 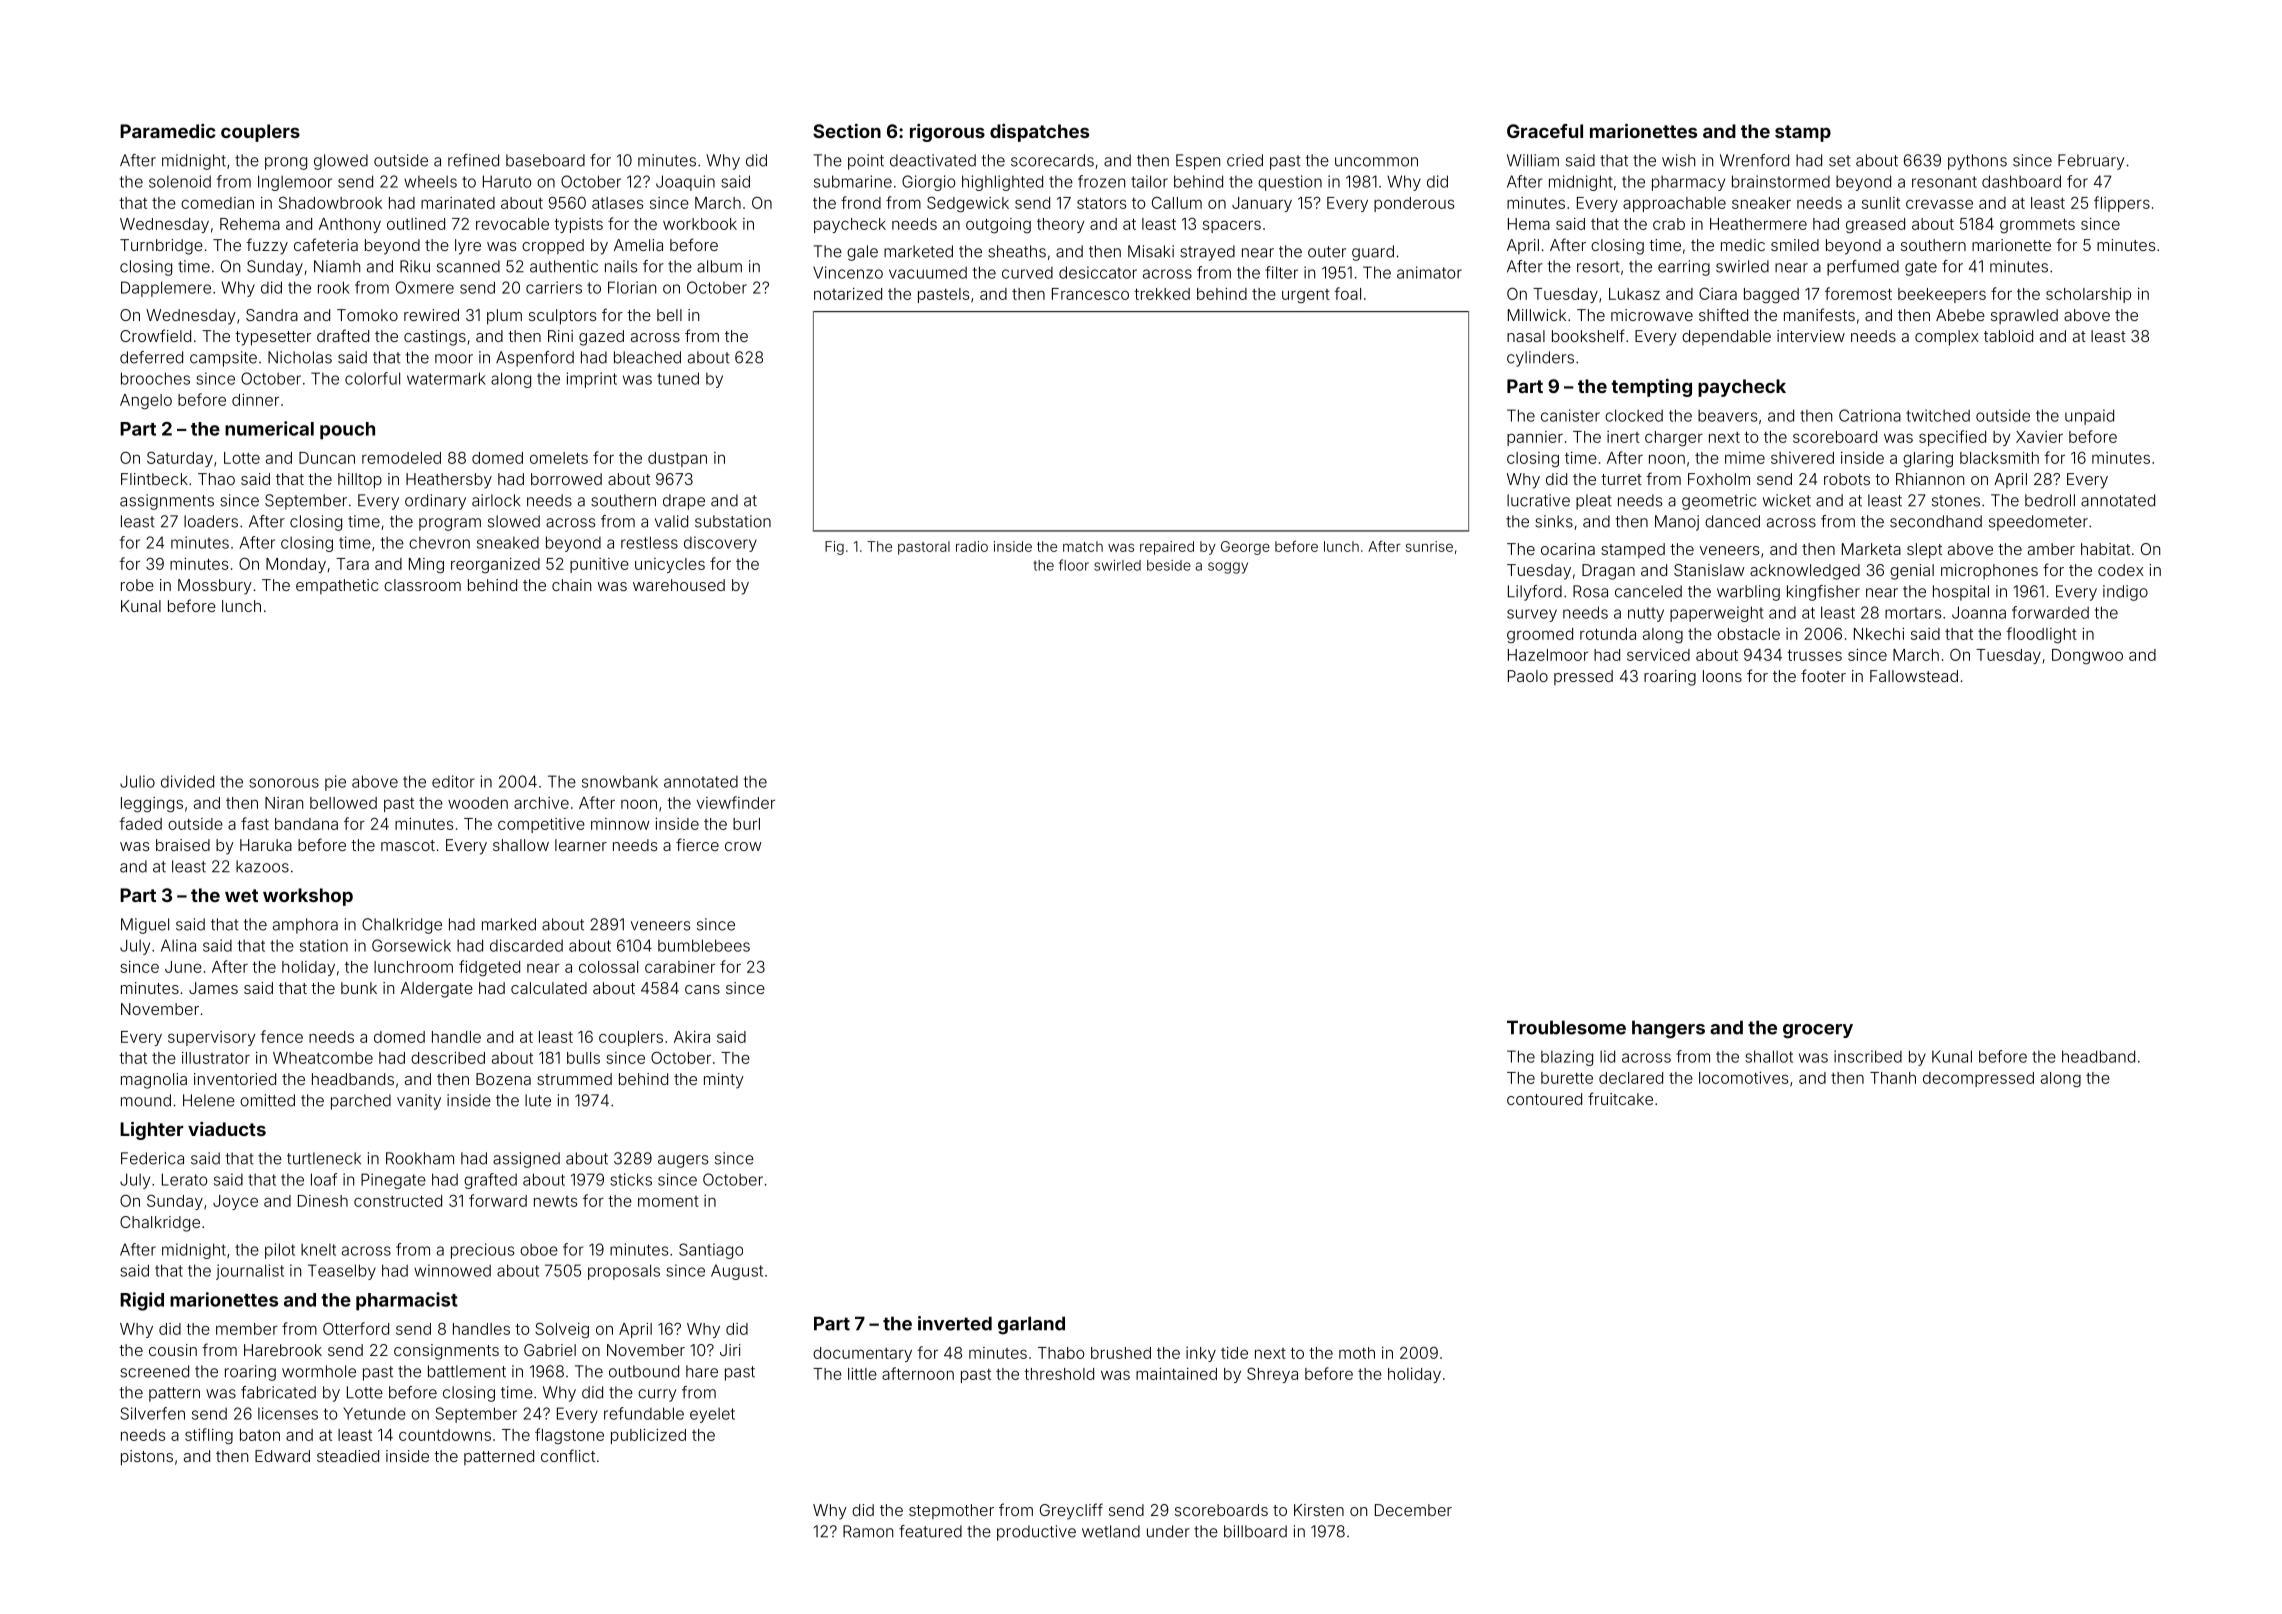 I want to click on Troublesome, so click(x=1566, y=1027).
